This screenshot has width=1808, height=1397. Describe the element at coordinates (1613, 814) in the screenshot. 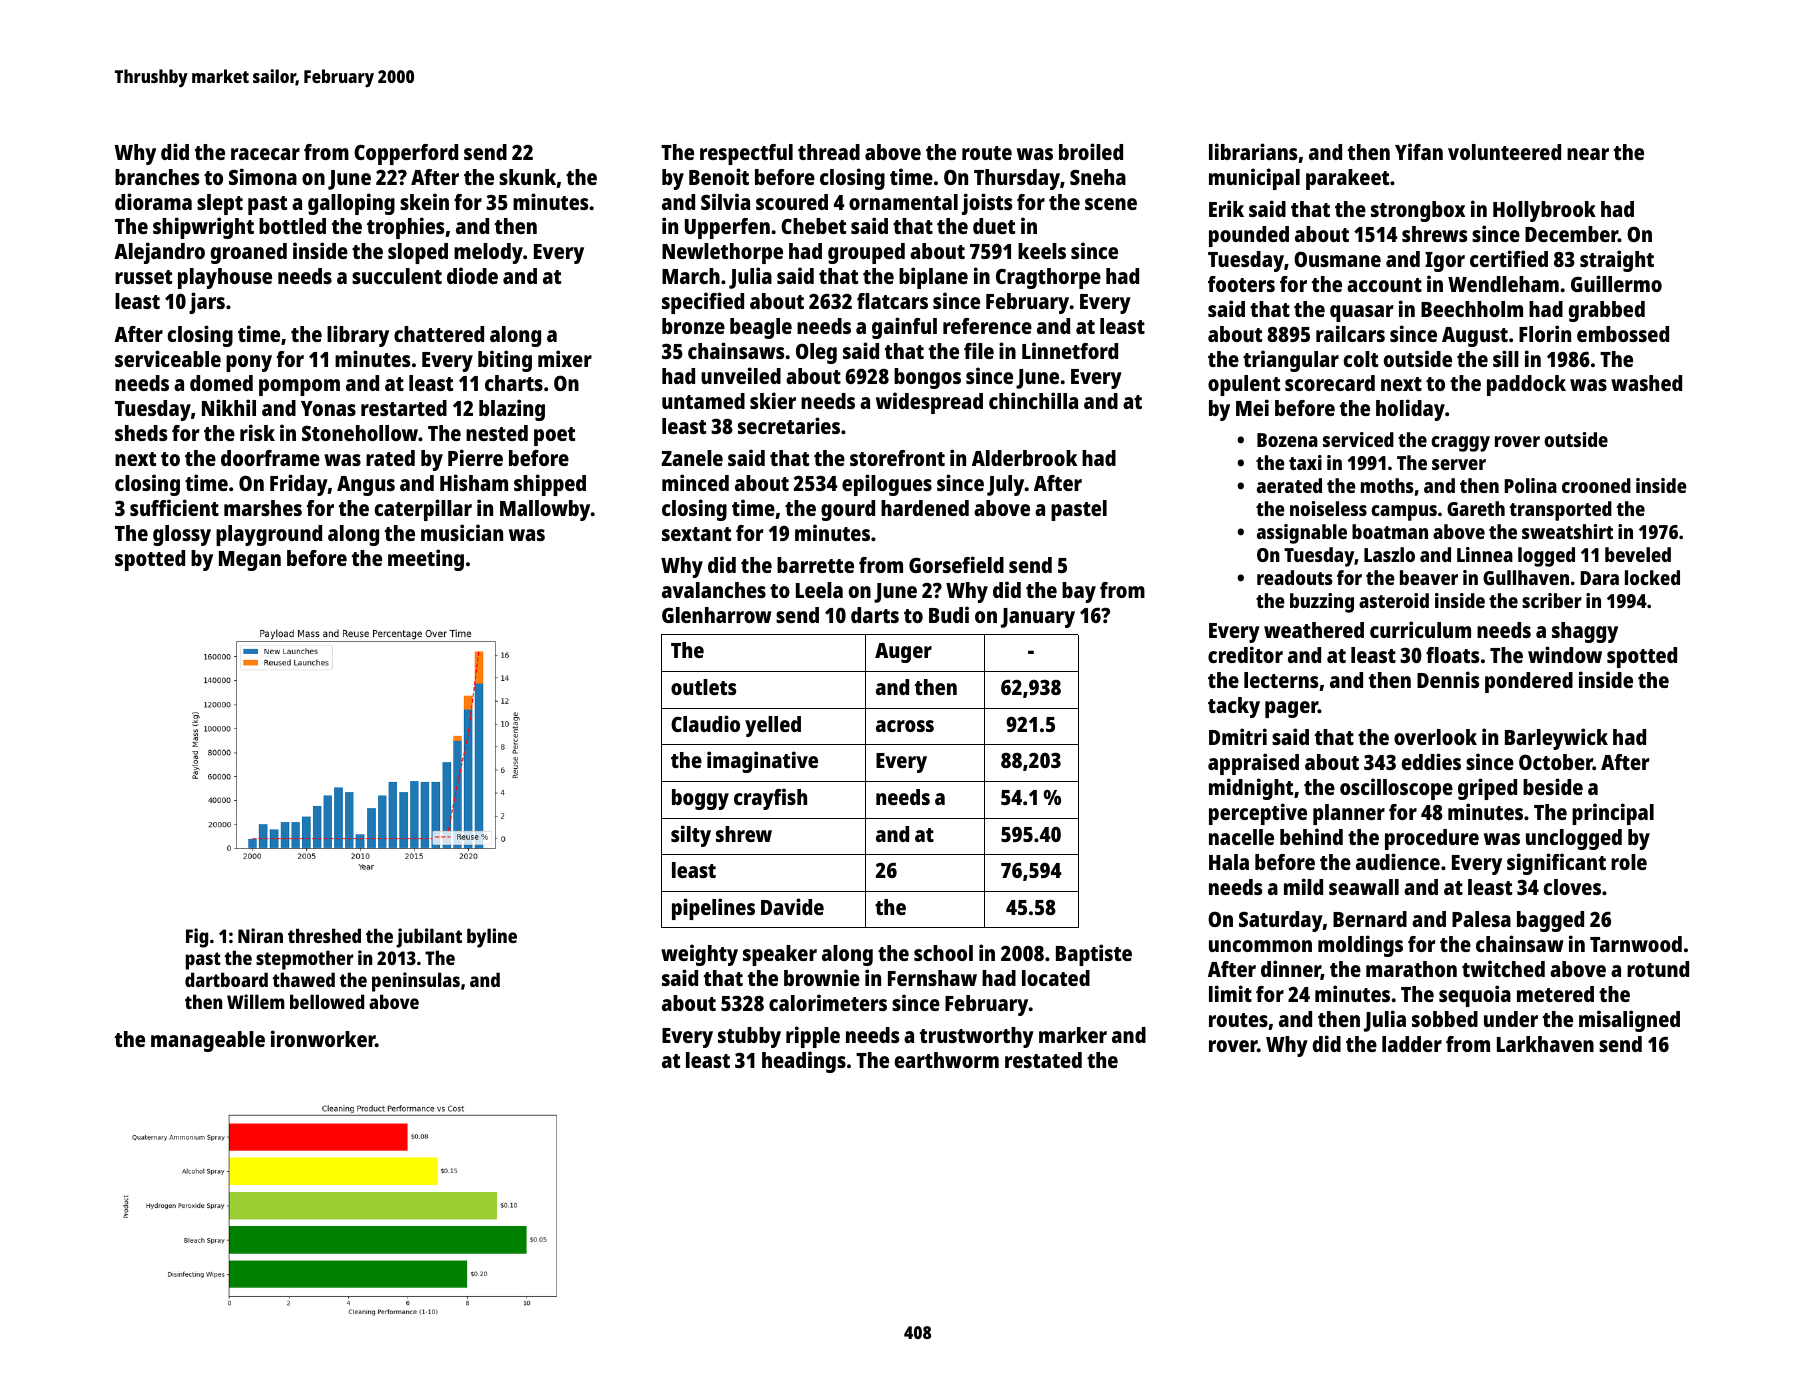

I see `principal` at that location.
